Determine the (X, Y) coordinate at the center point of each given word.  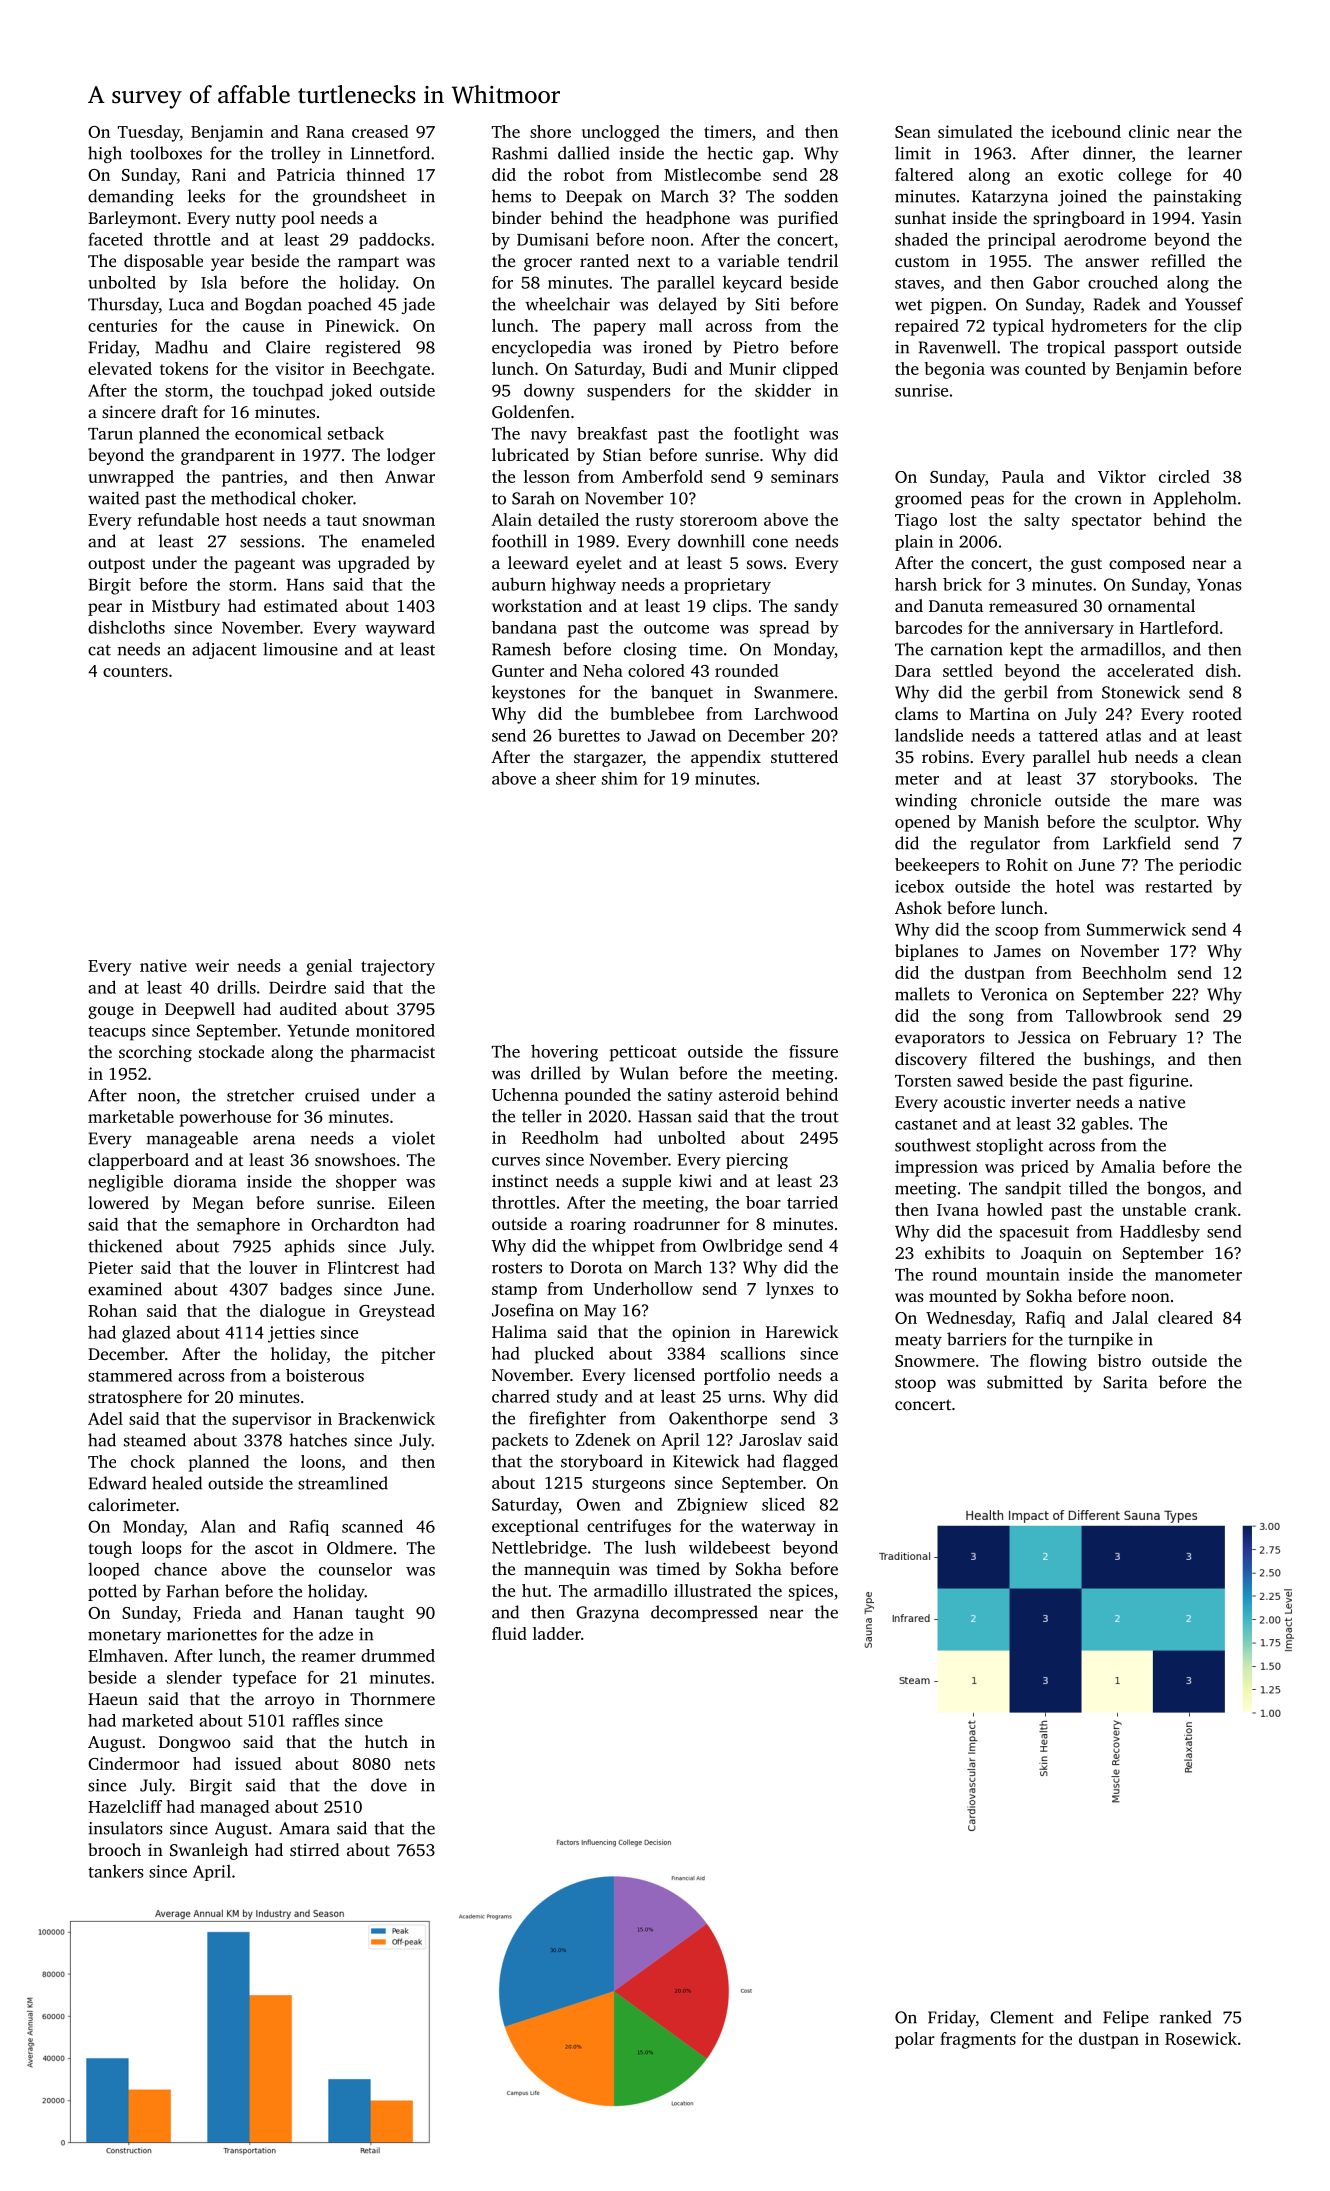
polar (915, 2040)
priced (1045, 1168)
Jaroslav (770, 1439)
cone (770, 543)
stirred (314, 1849)
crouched (1123, 282)
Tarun (110, 434)
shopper (366, 1183)
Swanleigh (209, 1851)
